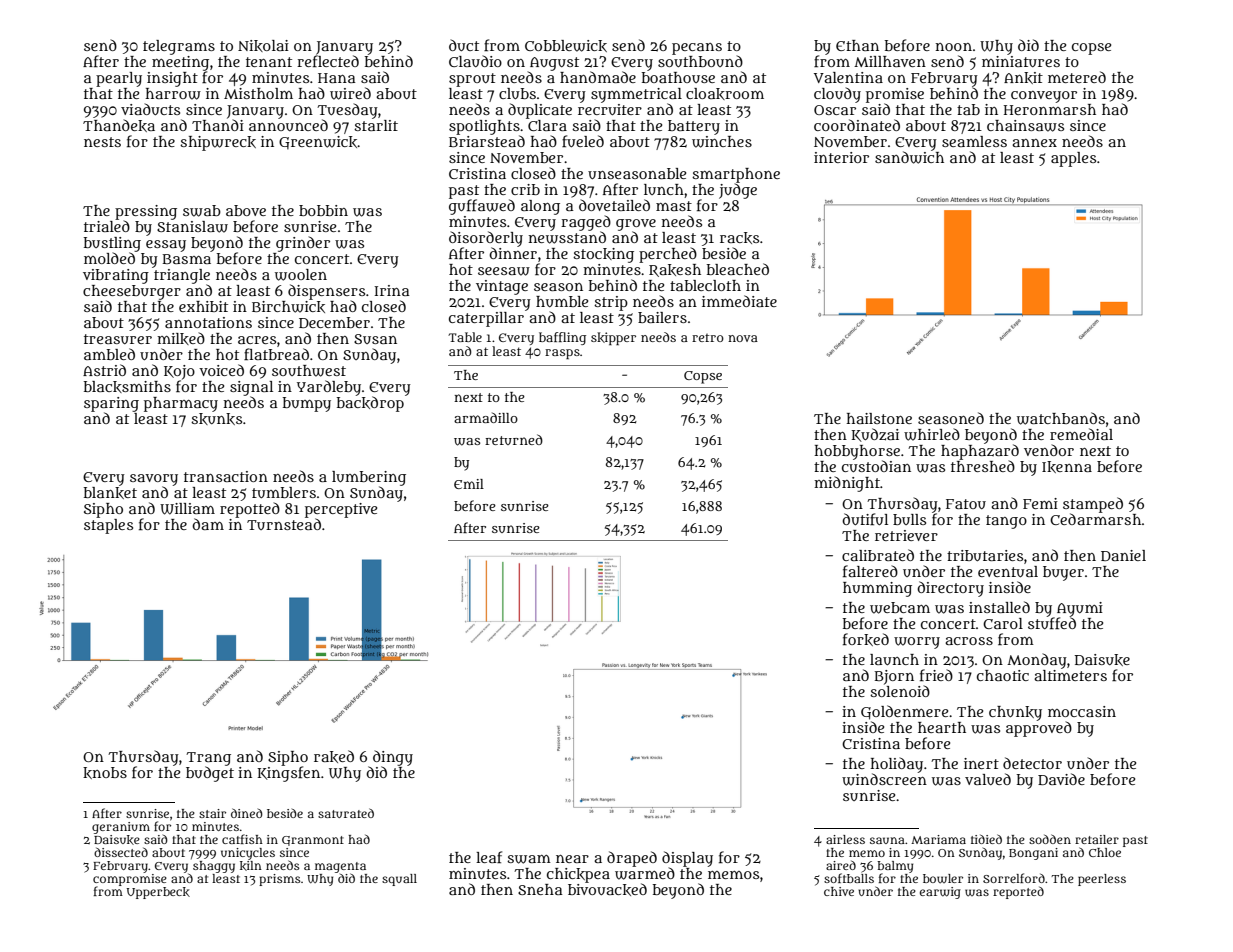 The height and width of the screenshot is (952, 1233). Describe the element at coordinates (743, 338) in the screenshot. I see `nova` at that location.
